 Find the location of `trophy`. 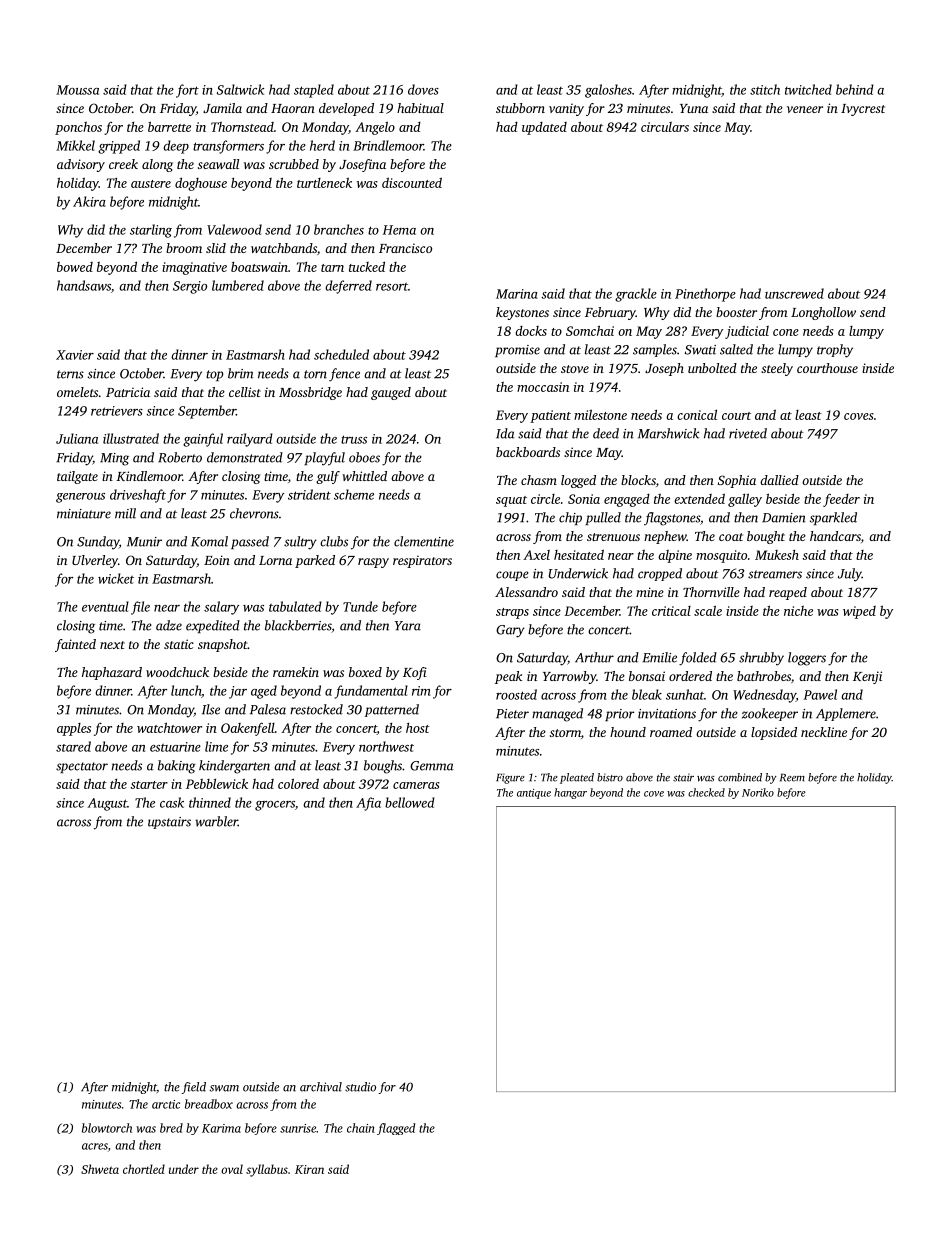

trophy is located at coordinates (835, 351).
